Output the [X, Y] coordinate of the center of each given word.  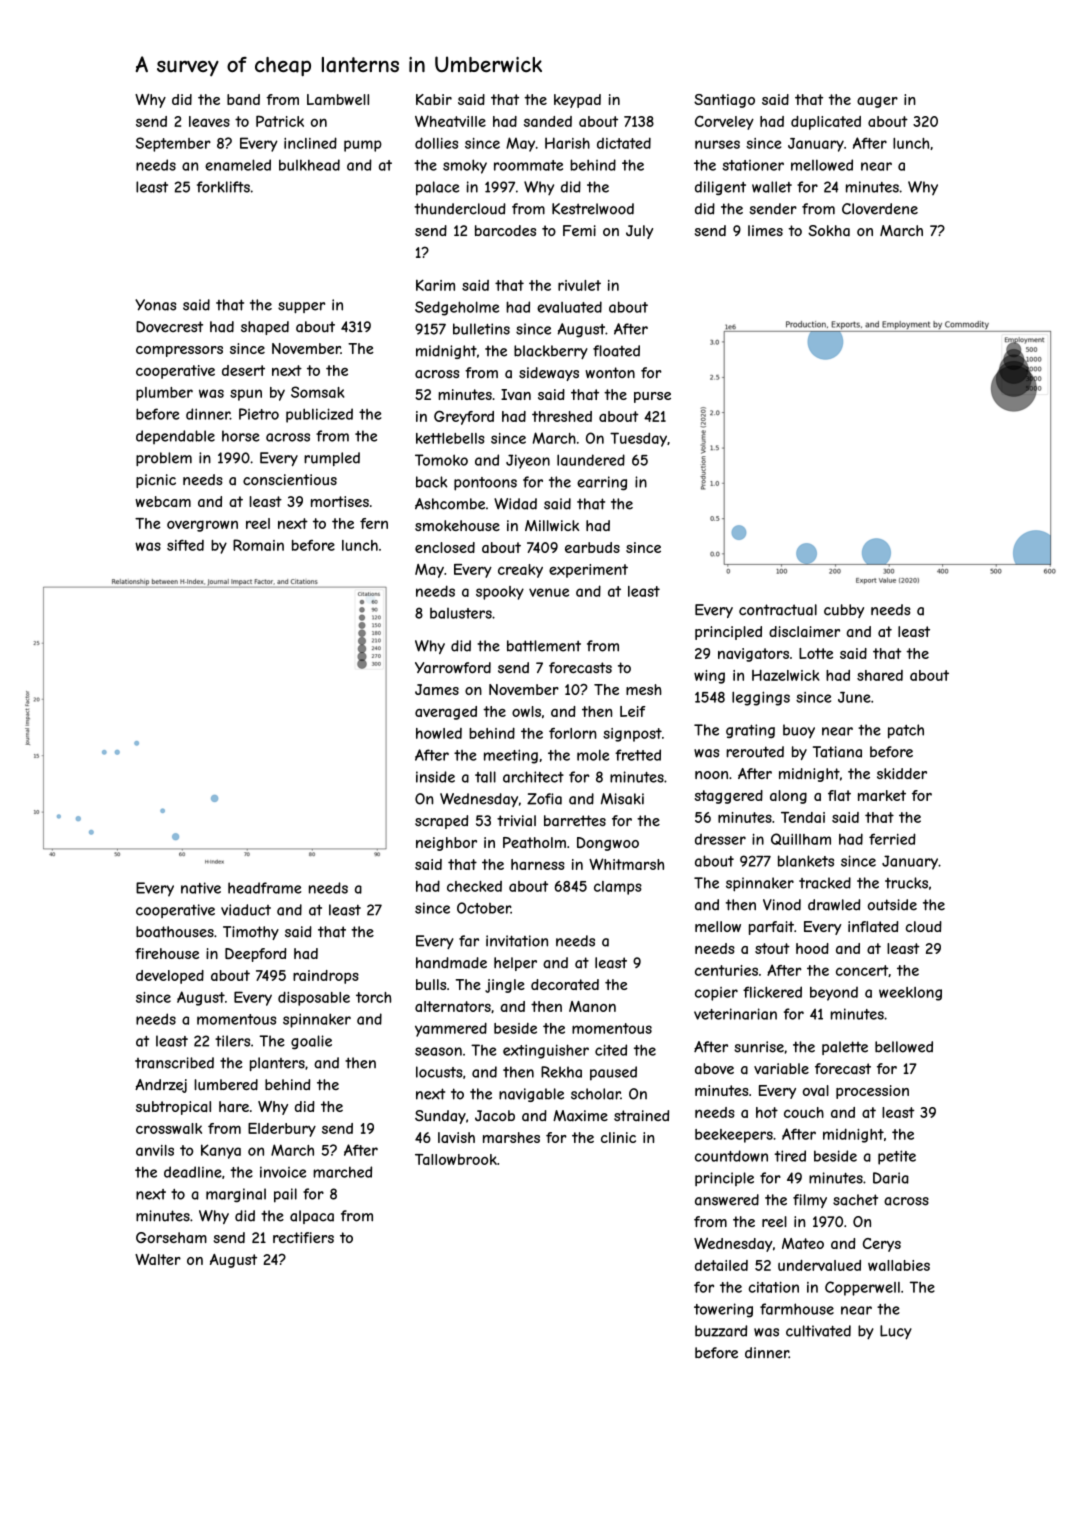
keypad [577, 101]
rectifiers [303, 1237]
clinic [618, 1137]
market [882, 795]
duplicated [826, 123]
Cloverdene [880, 209]
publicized [319, 415]
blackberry [551, 352]
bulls [431, 984]
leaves [209, 121]
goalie [311, 1042]
